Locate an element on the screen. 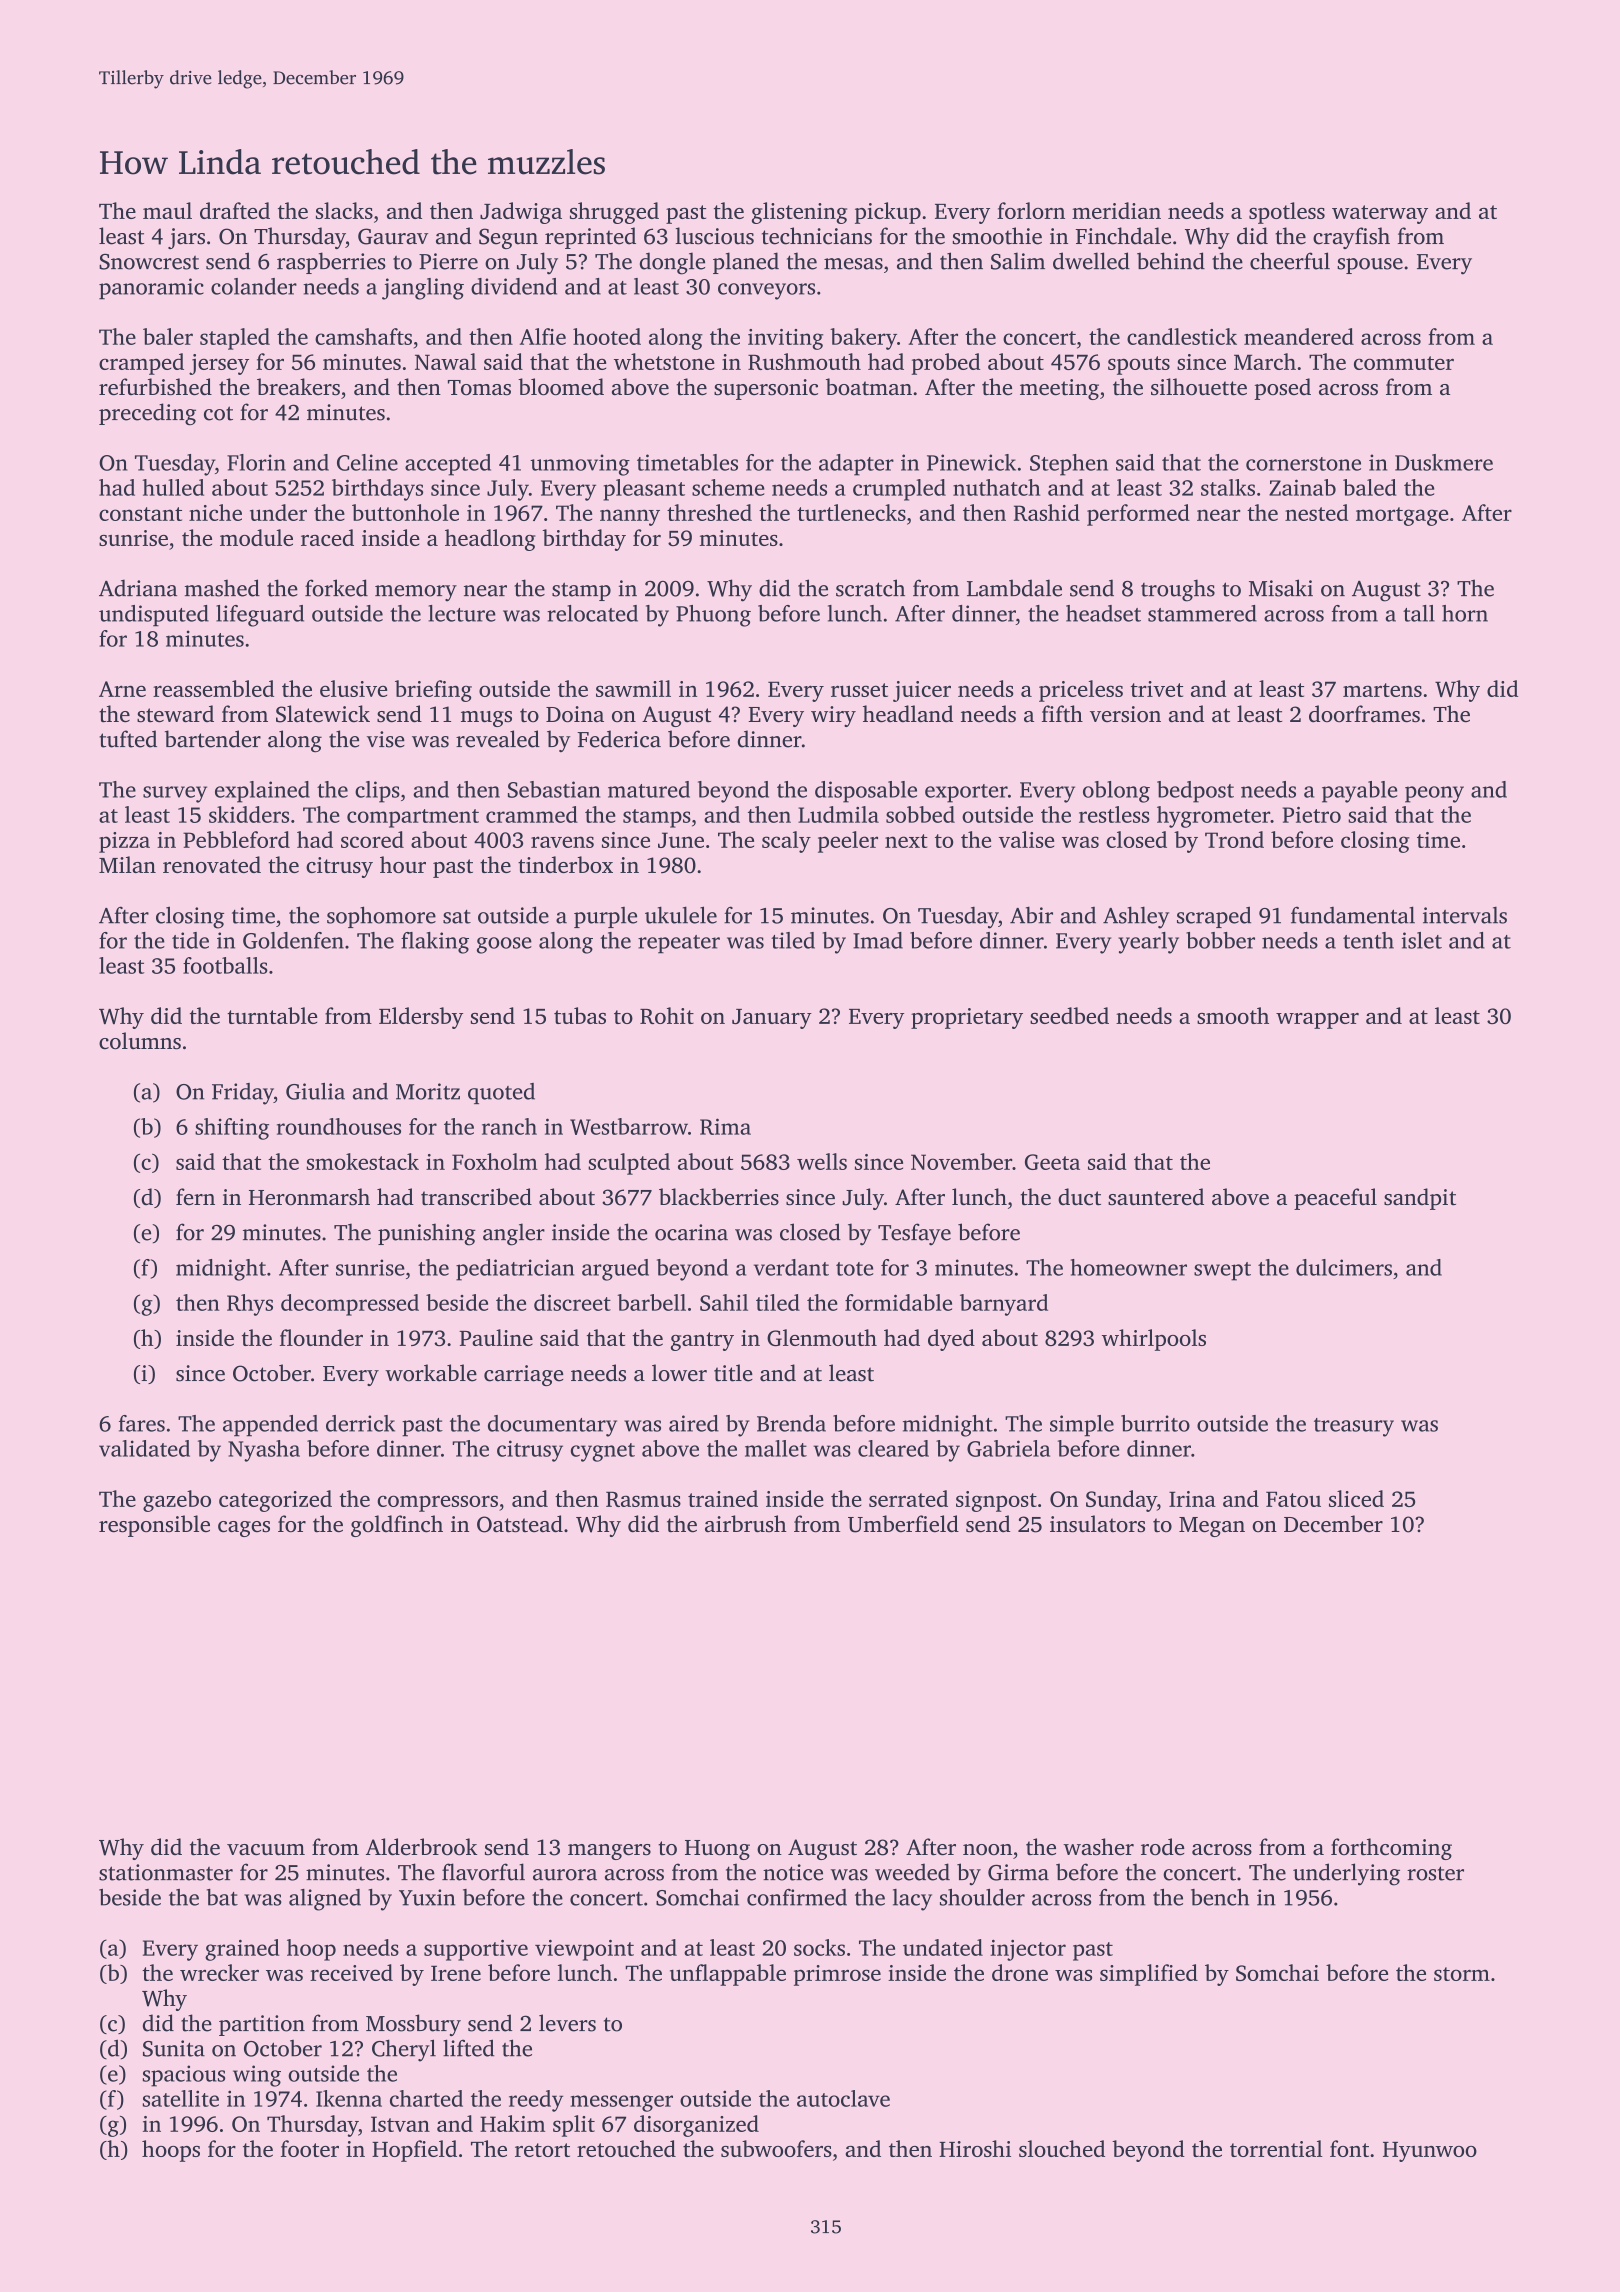 The width and height of the screenshot is (1620, 2292). January is located at coordinates (772, 1019).
